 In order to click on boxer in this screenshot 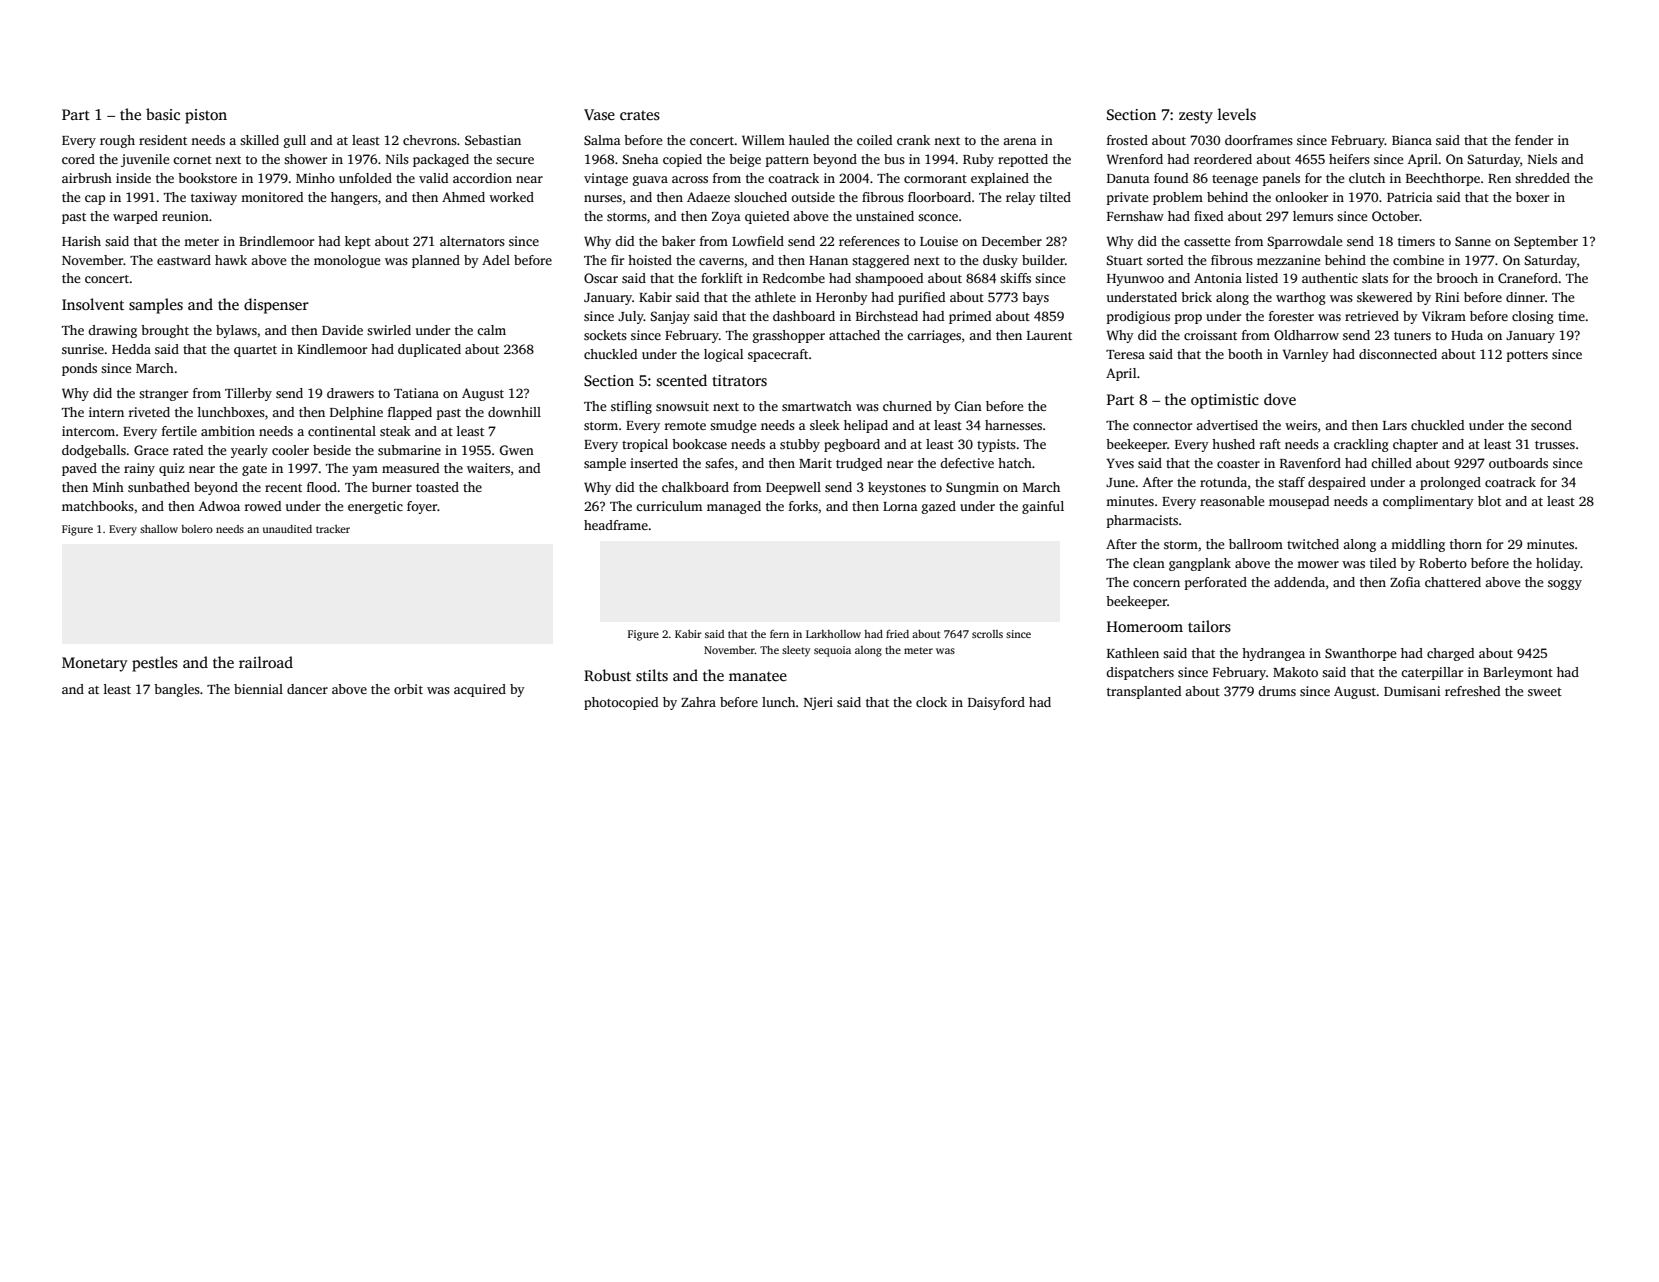, I will do `click(1532, 197)`.
